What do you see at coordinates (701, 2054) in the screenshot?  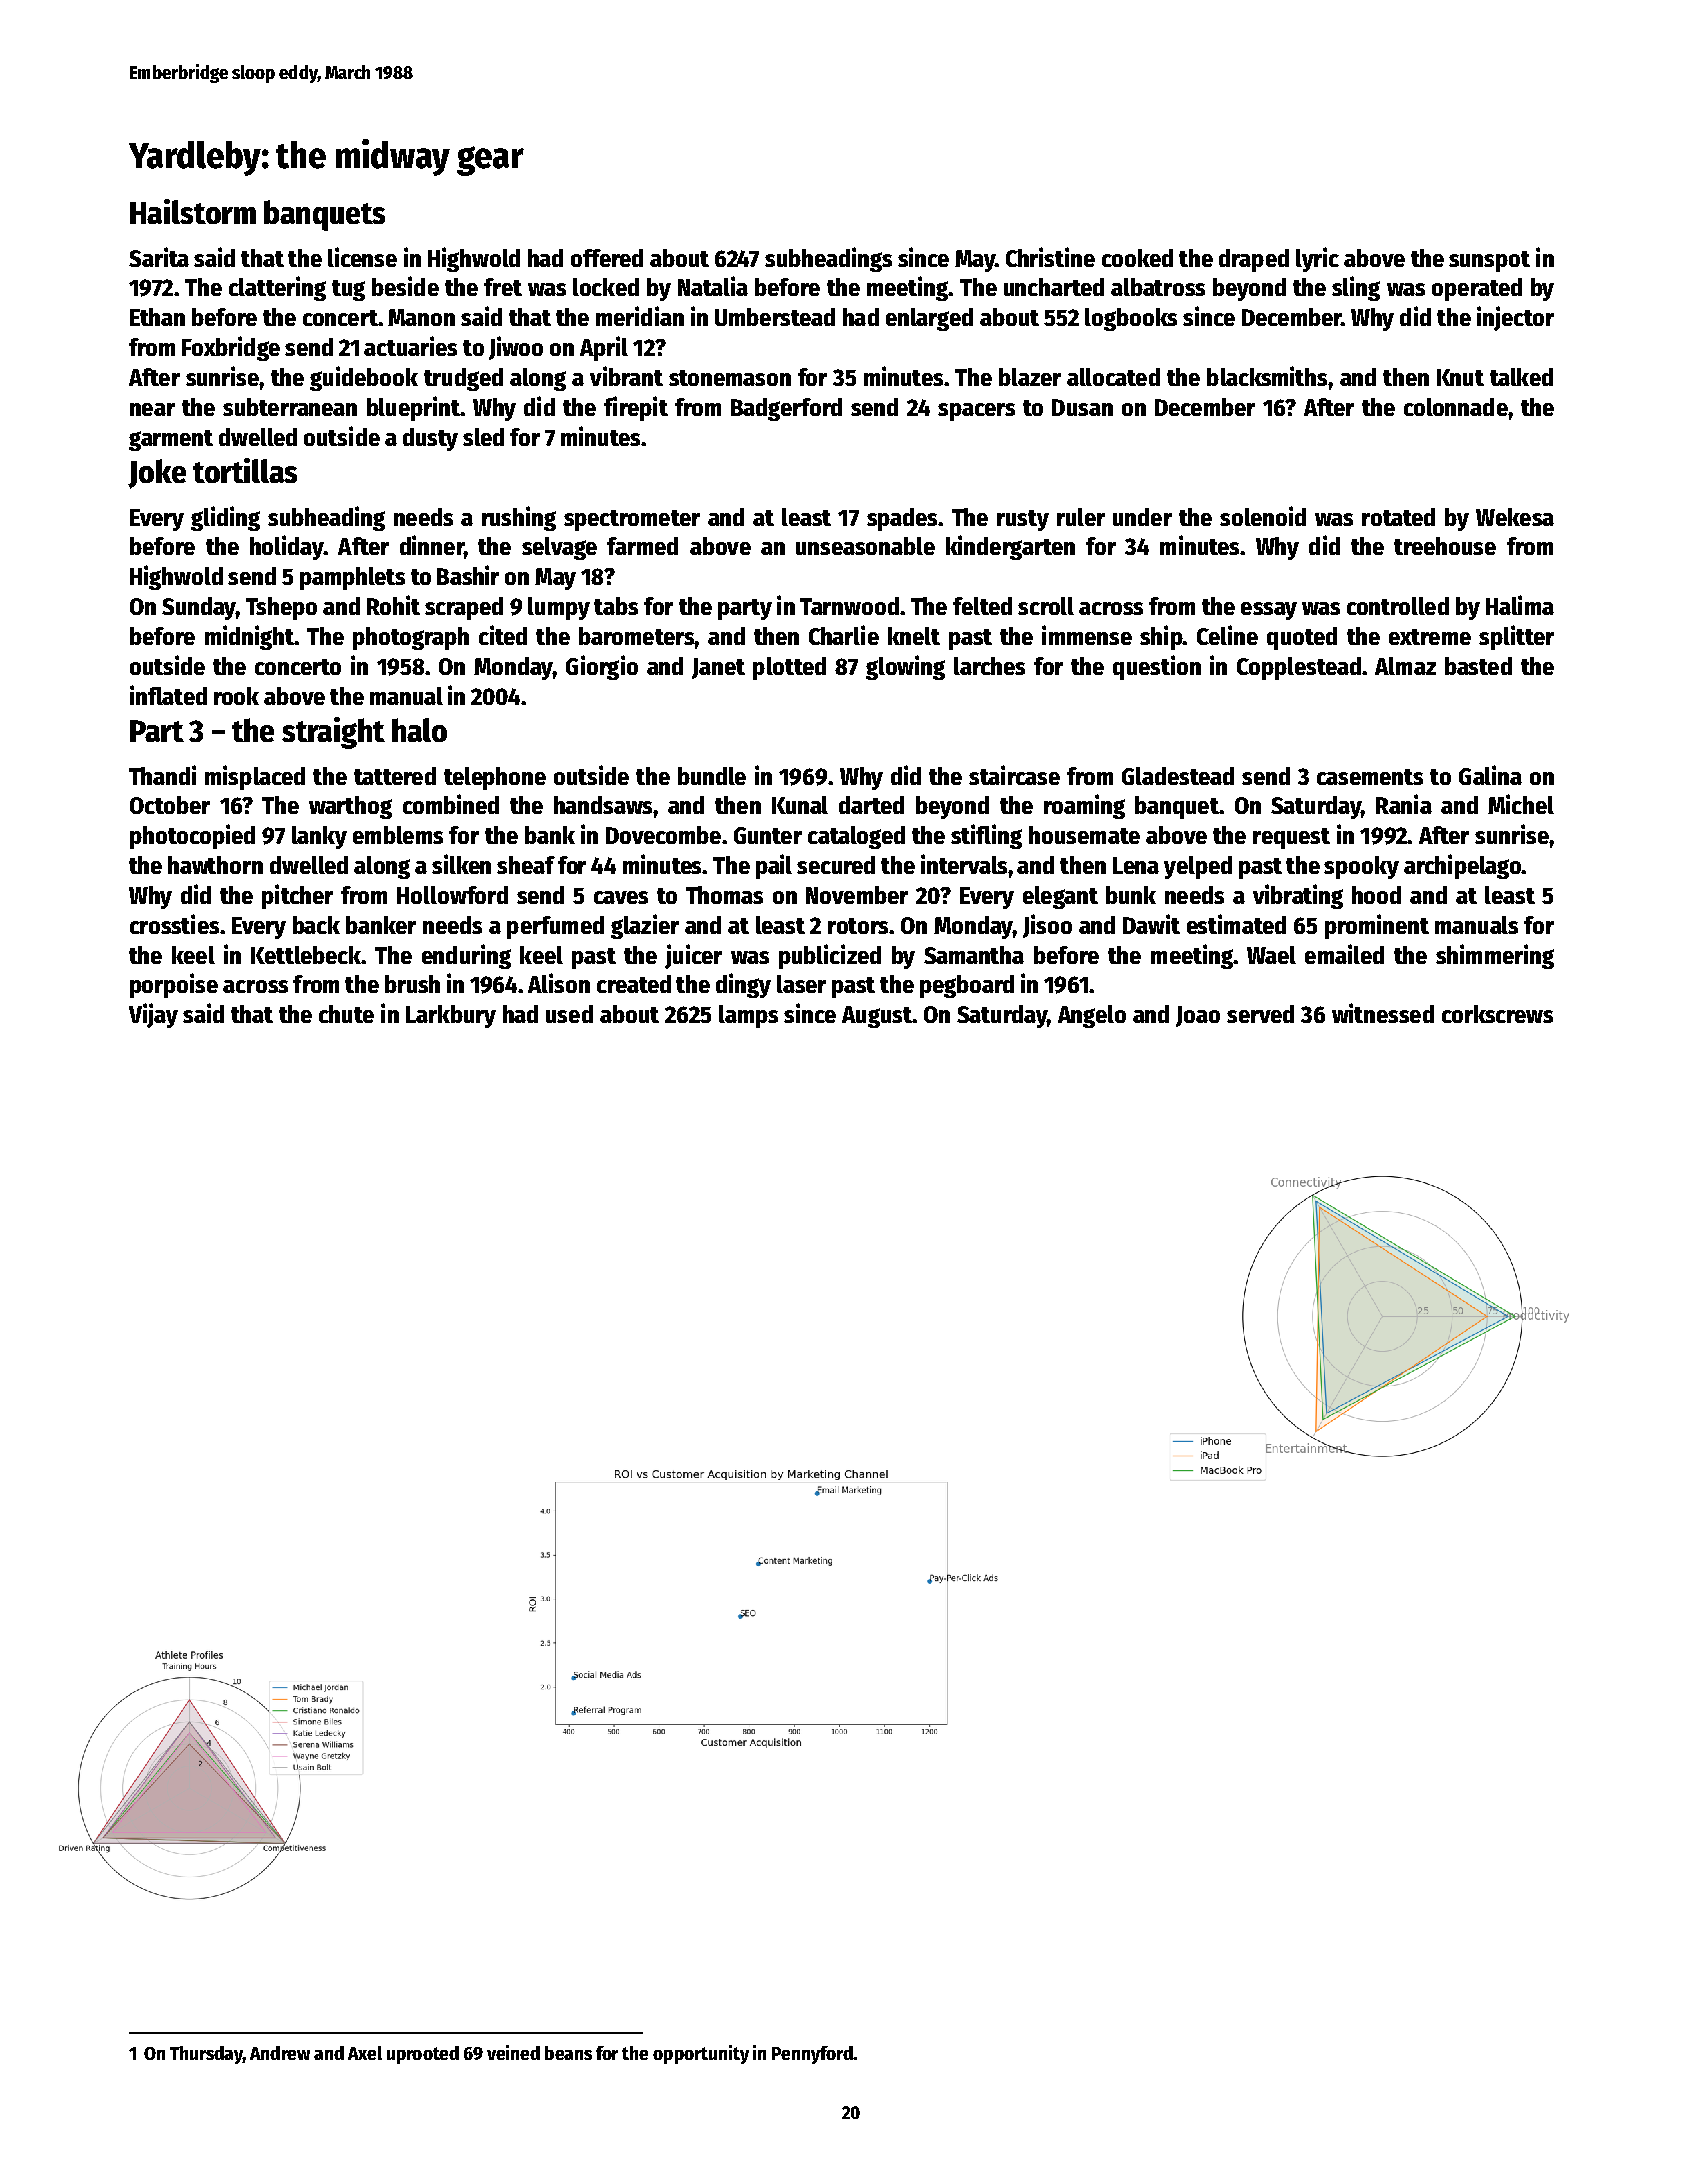 I see `opportunity` at bounding box center [701, 2054].
